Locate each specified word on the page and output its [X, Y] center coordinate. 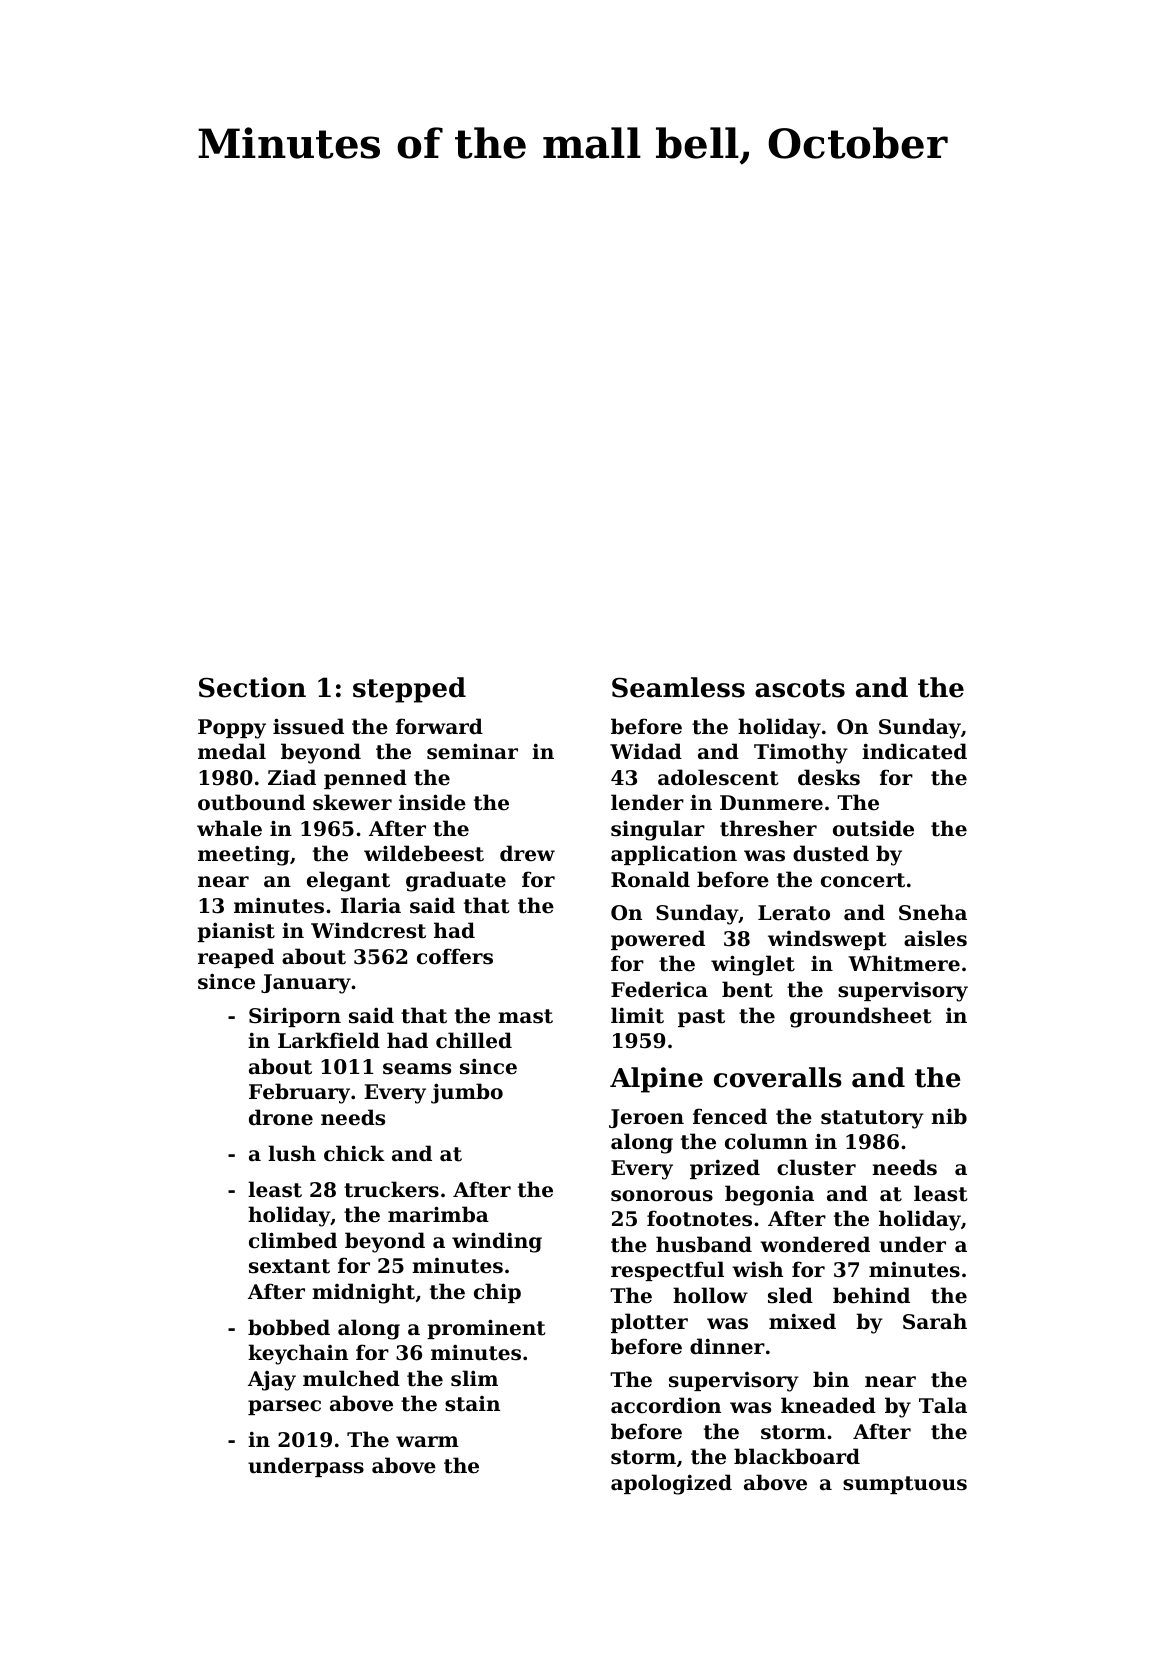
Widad [646, 751]
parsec [284, 1407]
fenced [730, 1116]
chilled [474, 1040]
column [766, 1141]
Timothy [801, 753]
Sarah [935, 1321]
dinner [727, 1346]
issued [308, 726]
